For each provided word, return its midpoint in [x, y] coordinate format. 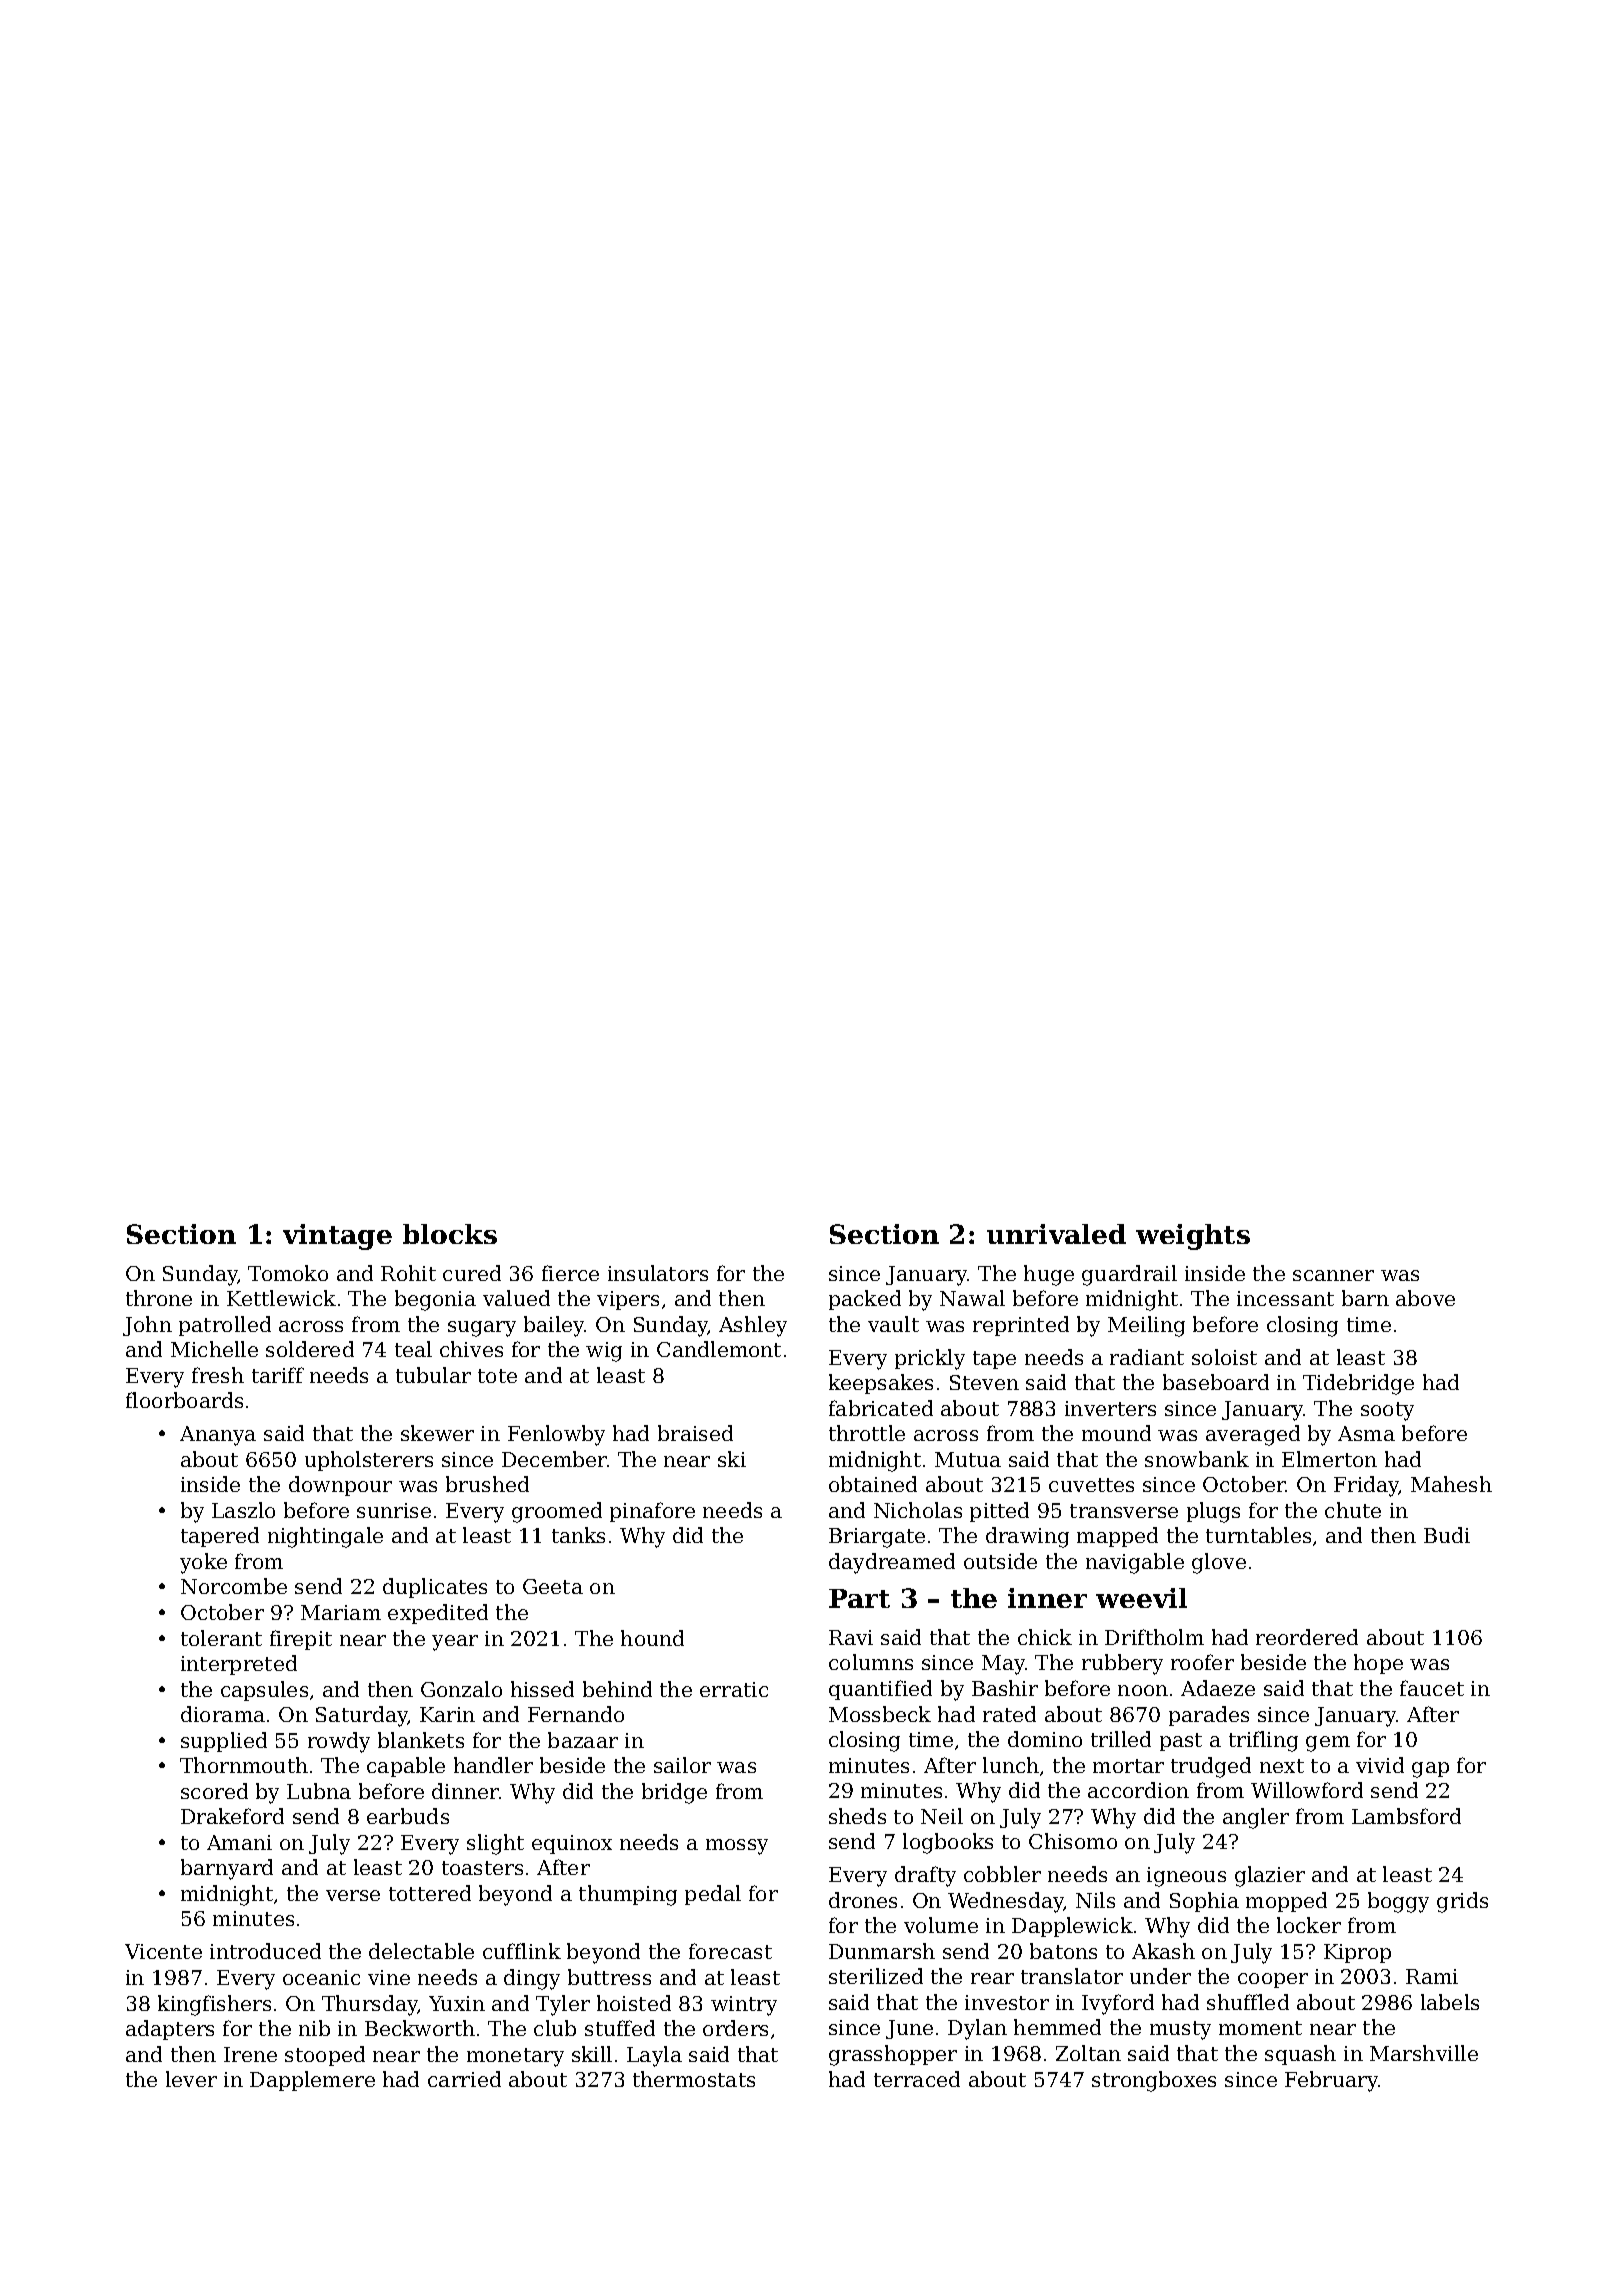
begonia [435, 1300]
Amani [239, 1842]
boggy [1398, 1902]
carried [464, 2079]
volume [941, 1925]
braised [695, 1433]
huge [1049, 1275]
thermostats [694, 2079]
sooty [1387, 1411]
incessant [1285, 1298]
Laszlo [243, 1510]
